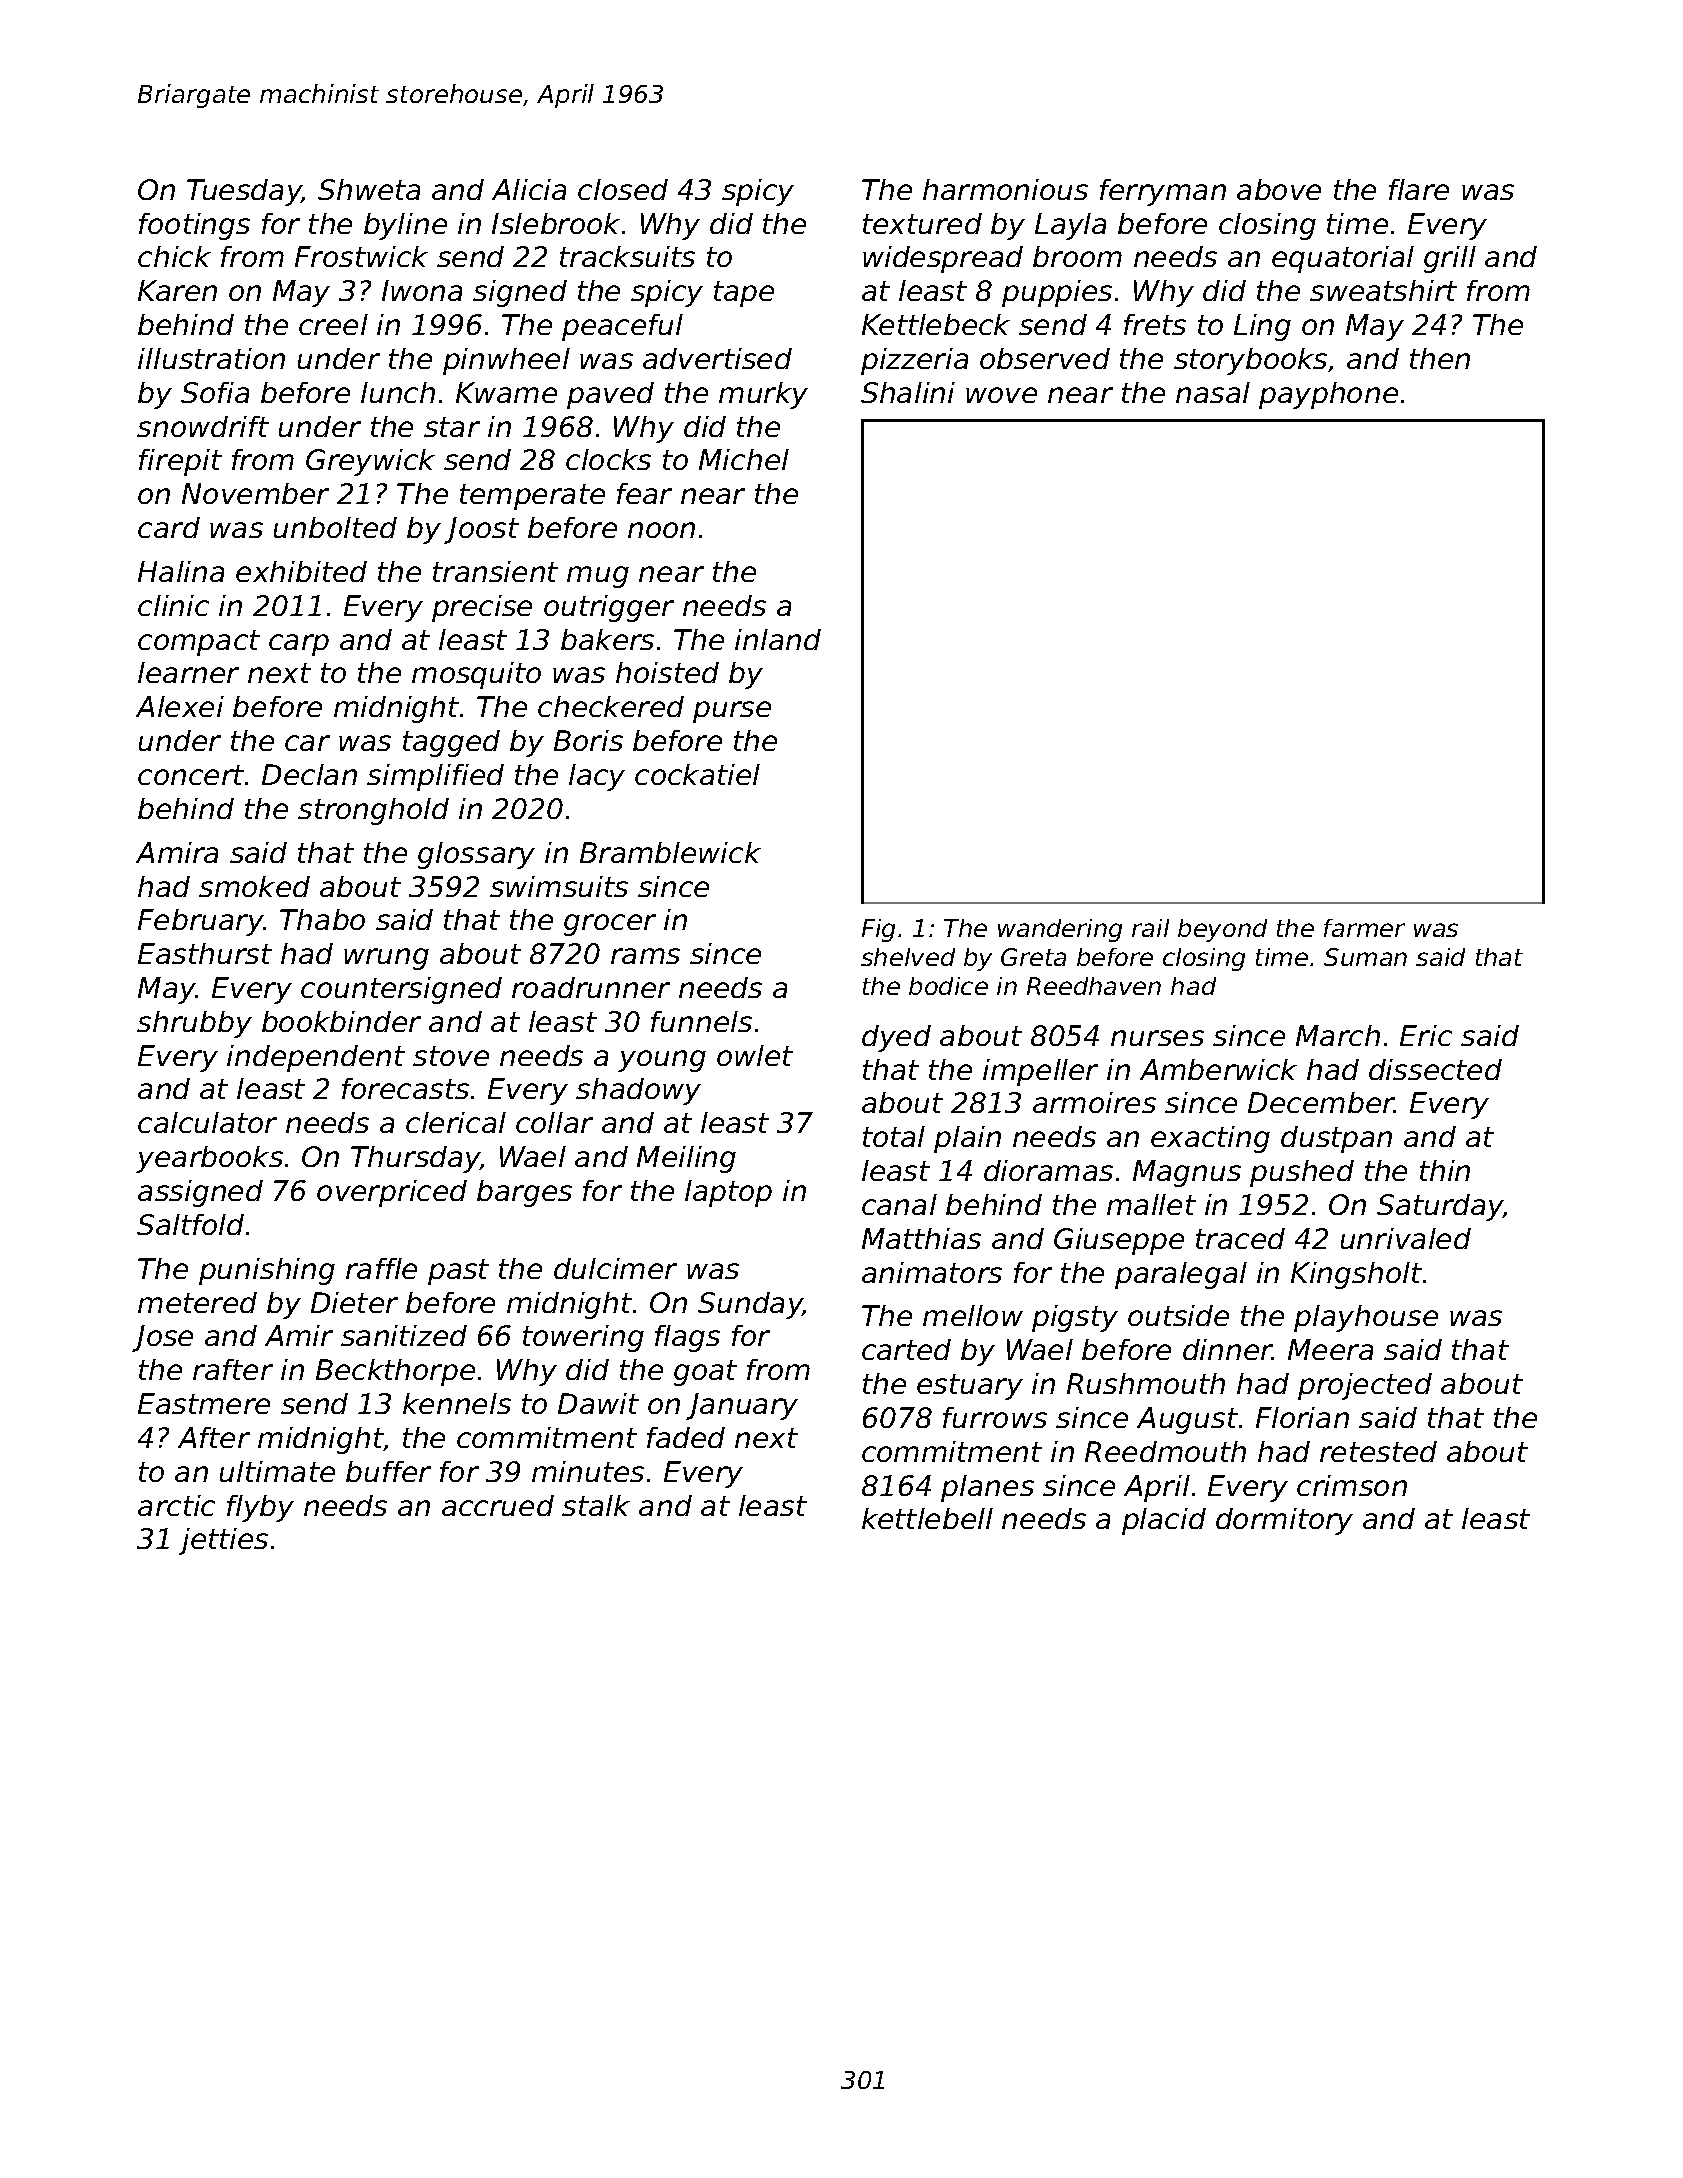  I want to click on Tuesday, so click(244, 192).
